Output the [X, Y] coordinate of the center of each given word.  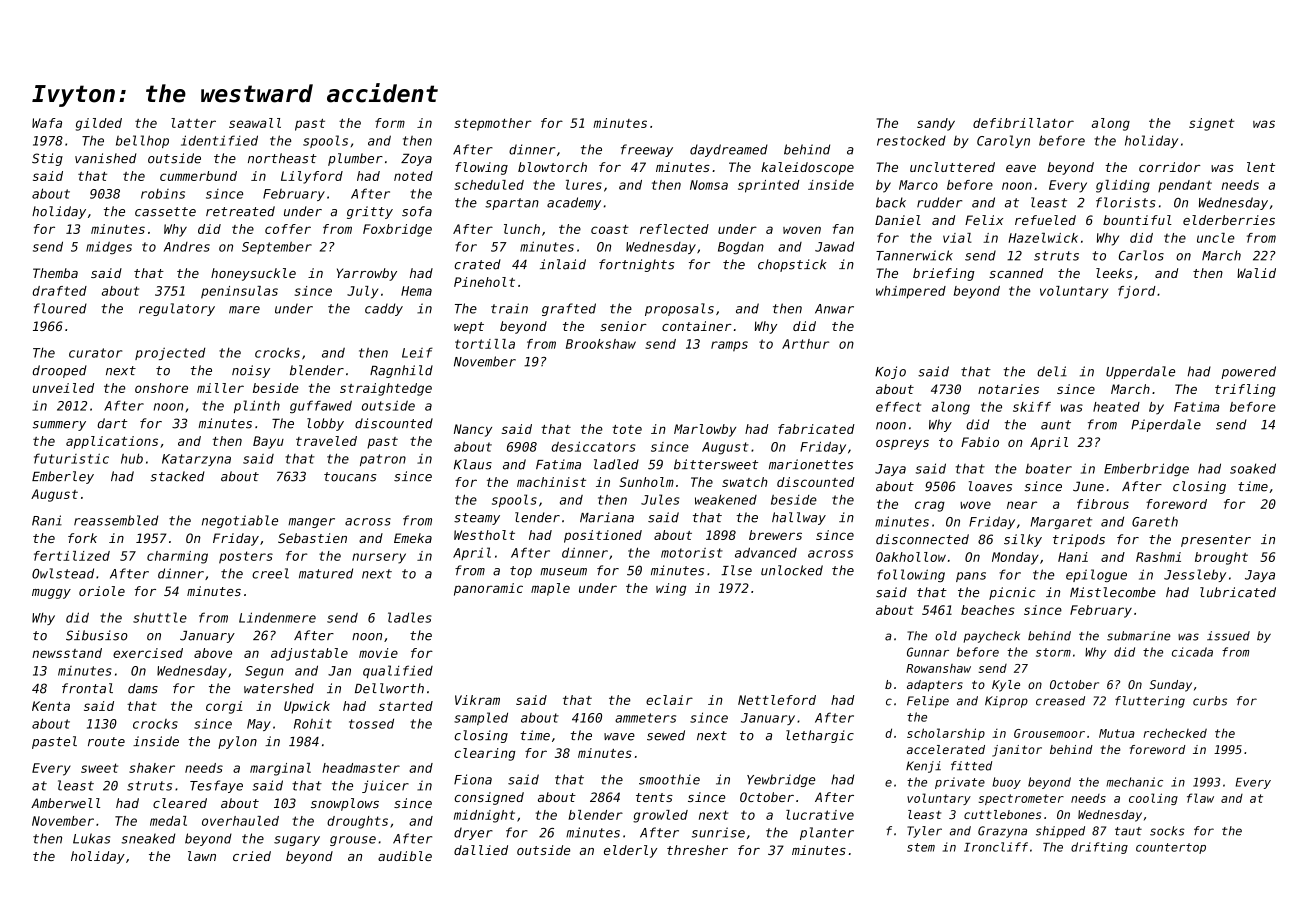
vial [957, 238]
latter [193, 123]
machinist [551, 482]
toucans [350, 477]
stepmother [493, 124]
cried [252, 856]
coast [610, 229]
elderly [630, 851]
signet [1212, 124]
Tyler [924, 832]
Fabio [980, 442]
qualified [398, 671]
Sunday [1171, 686]
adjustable [309, 654]
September [277, 247]
